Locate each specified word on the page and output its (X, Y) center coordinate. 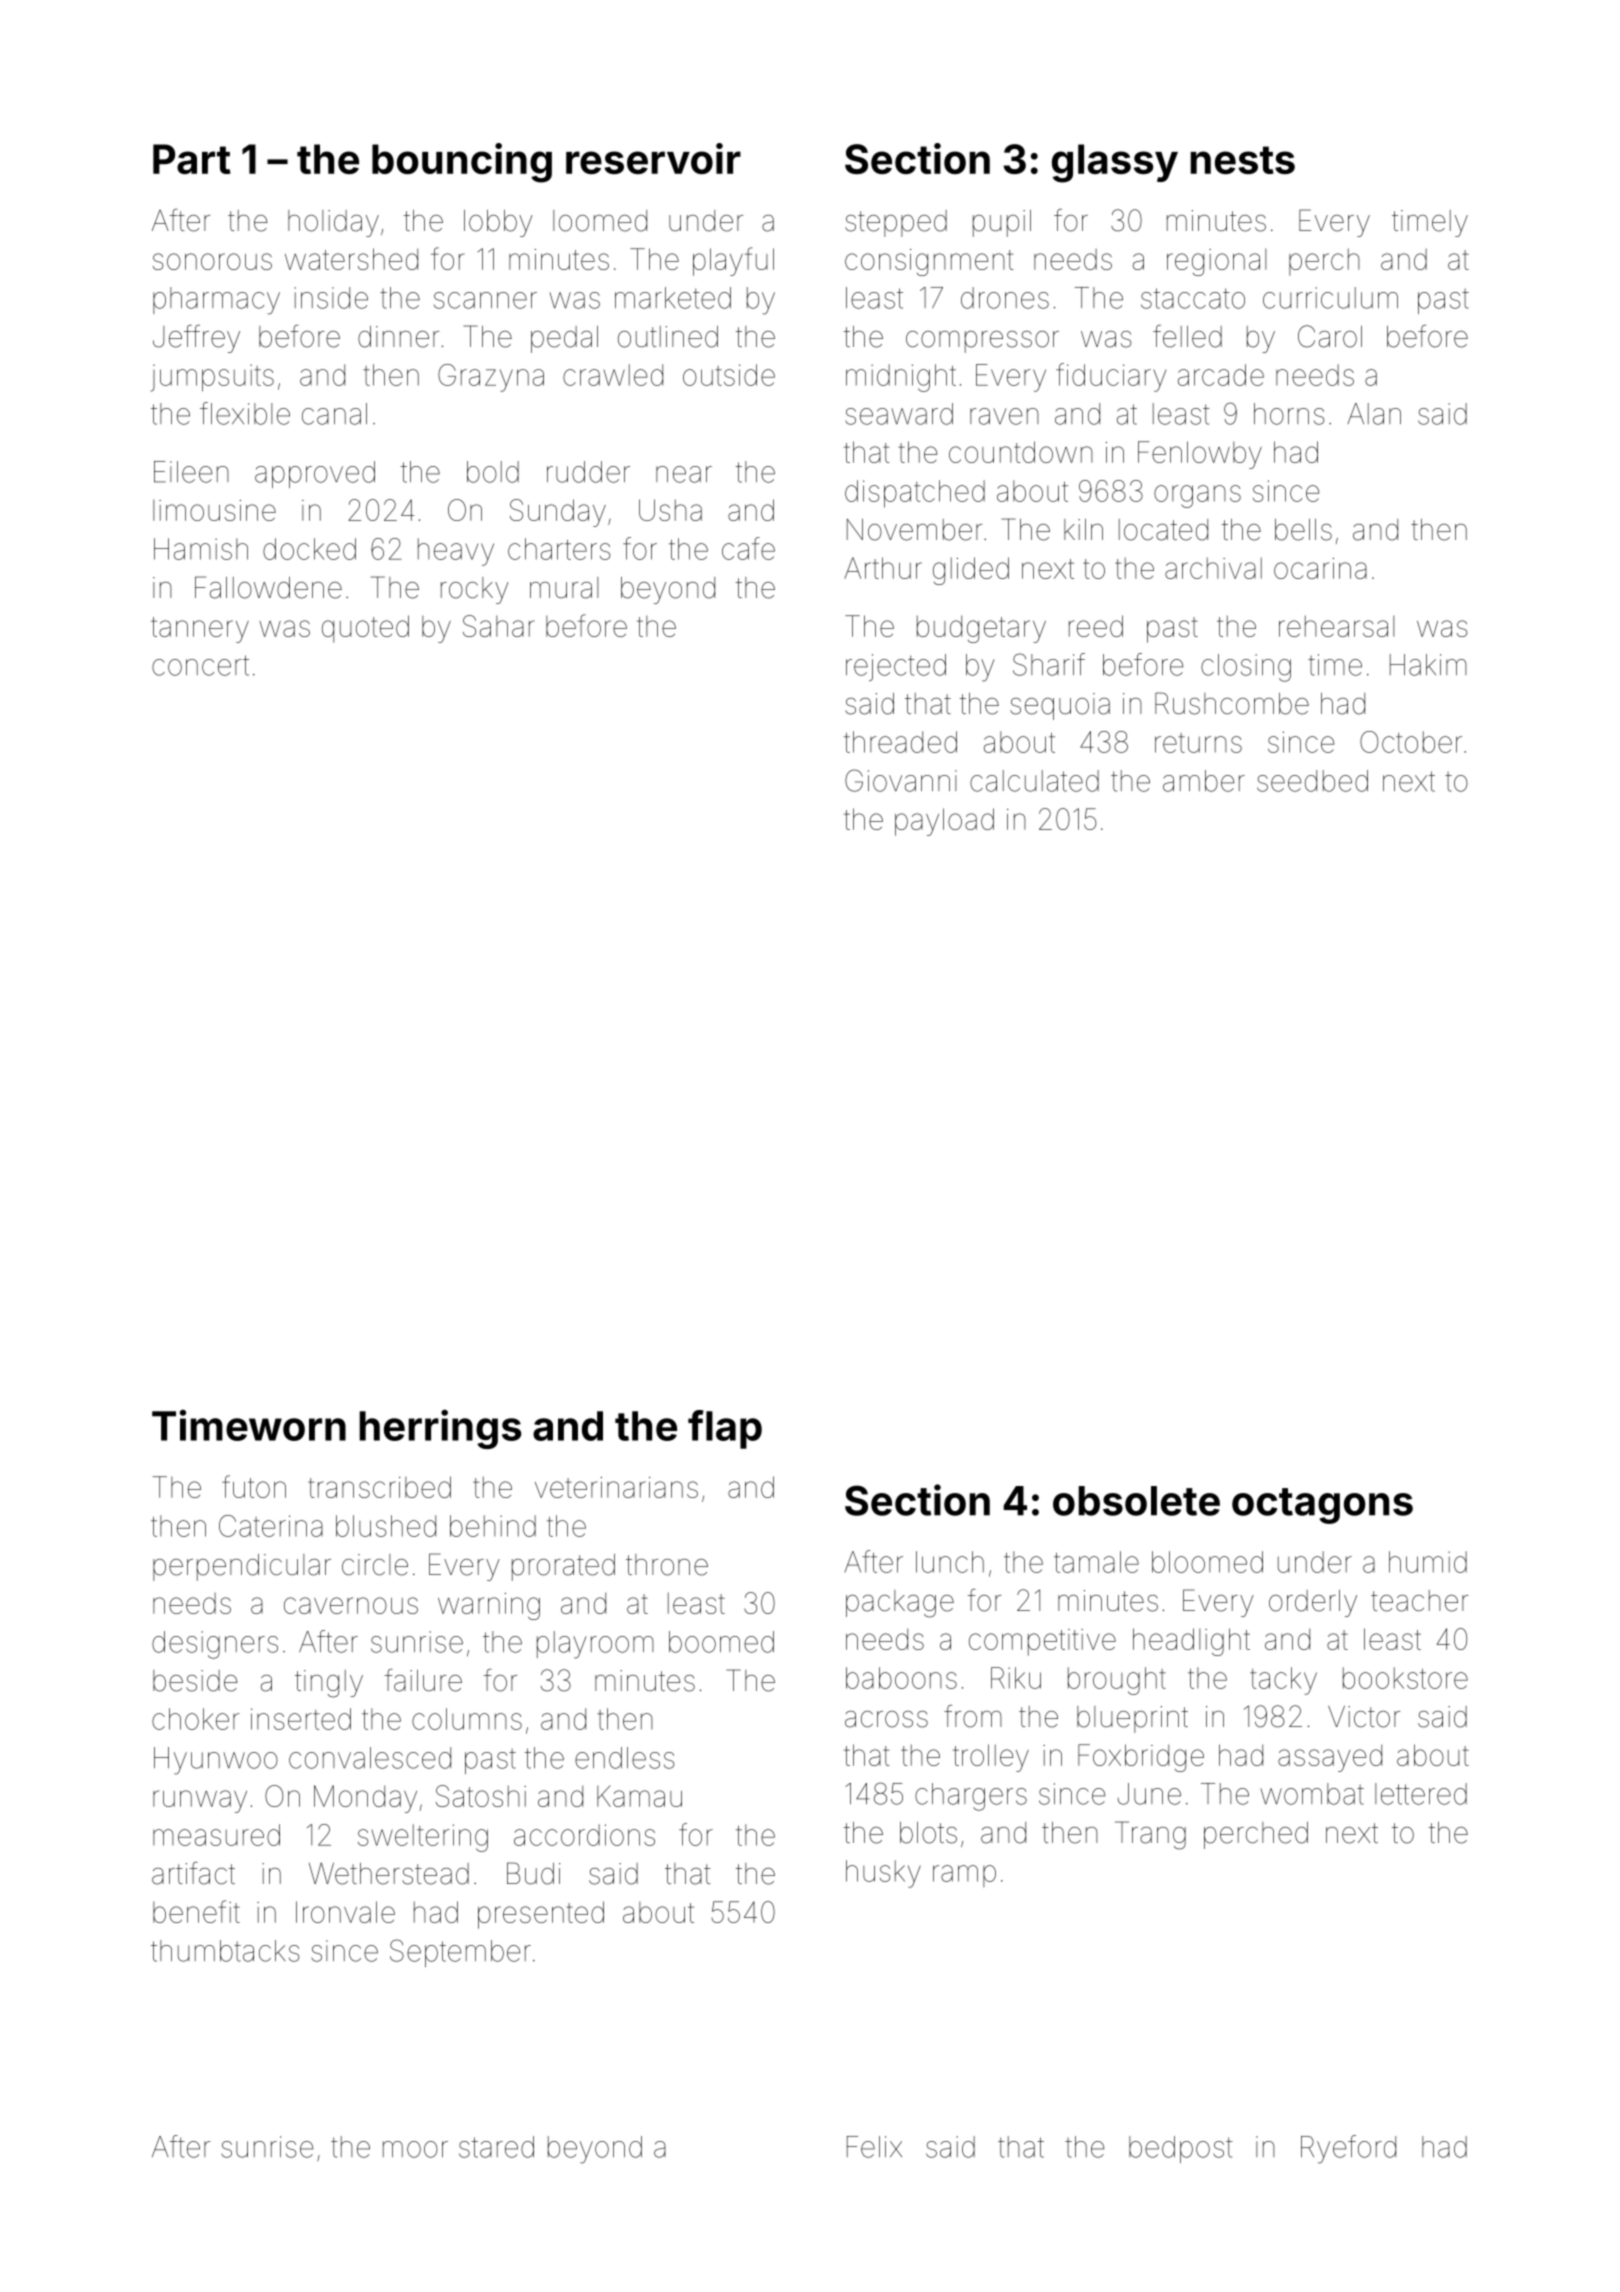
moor (415, 2149)
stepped (896, 223)
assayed (1330, 1758)
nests (1242, 160)
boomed (721, 1642)
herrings (440, 1429)
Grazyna (491, 378)
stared (496, 2147)
